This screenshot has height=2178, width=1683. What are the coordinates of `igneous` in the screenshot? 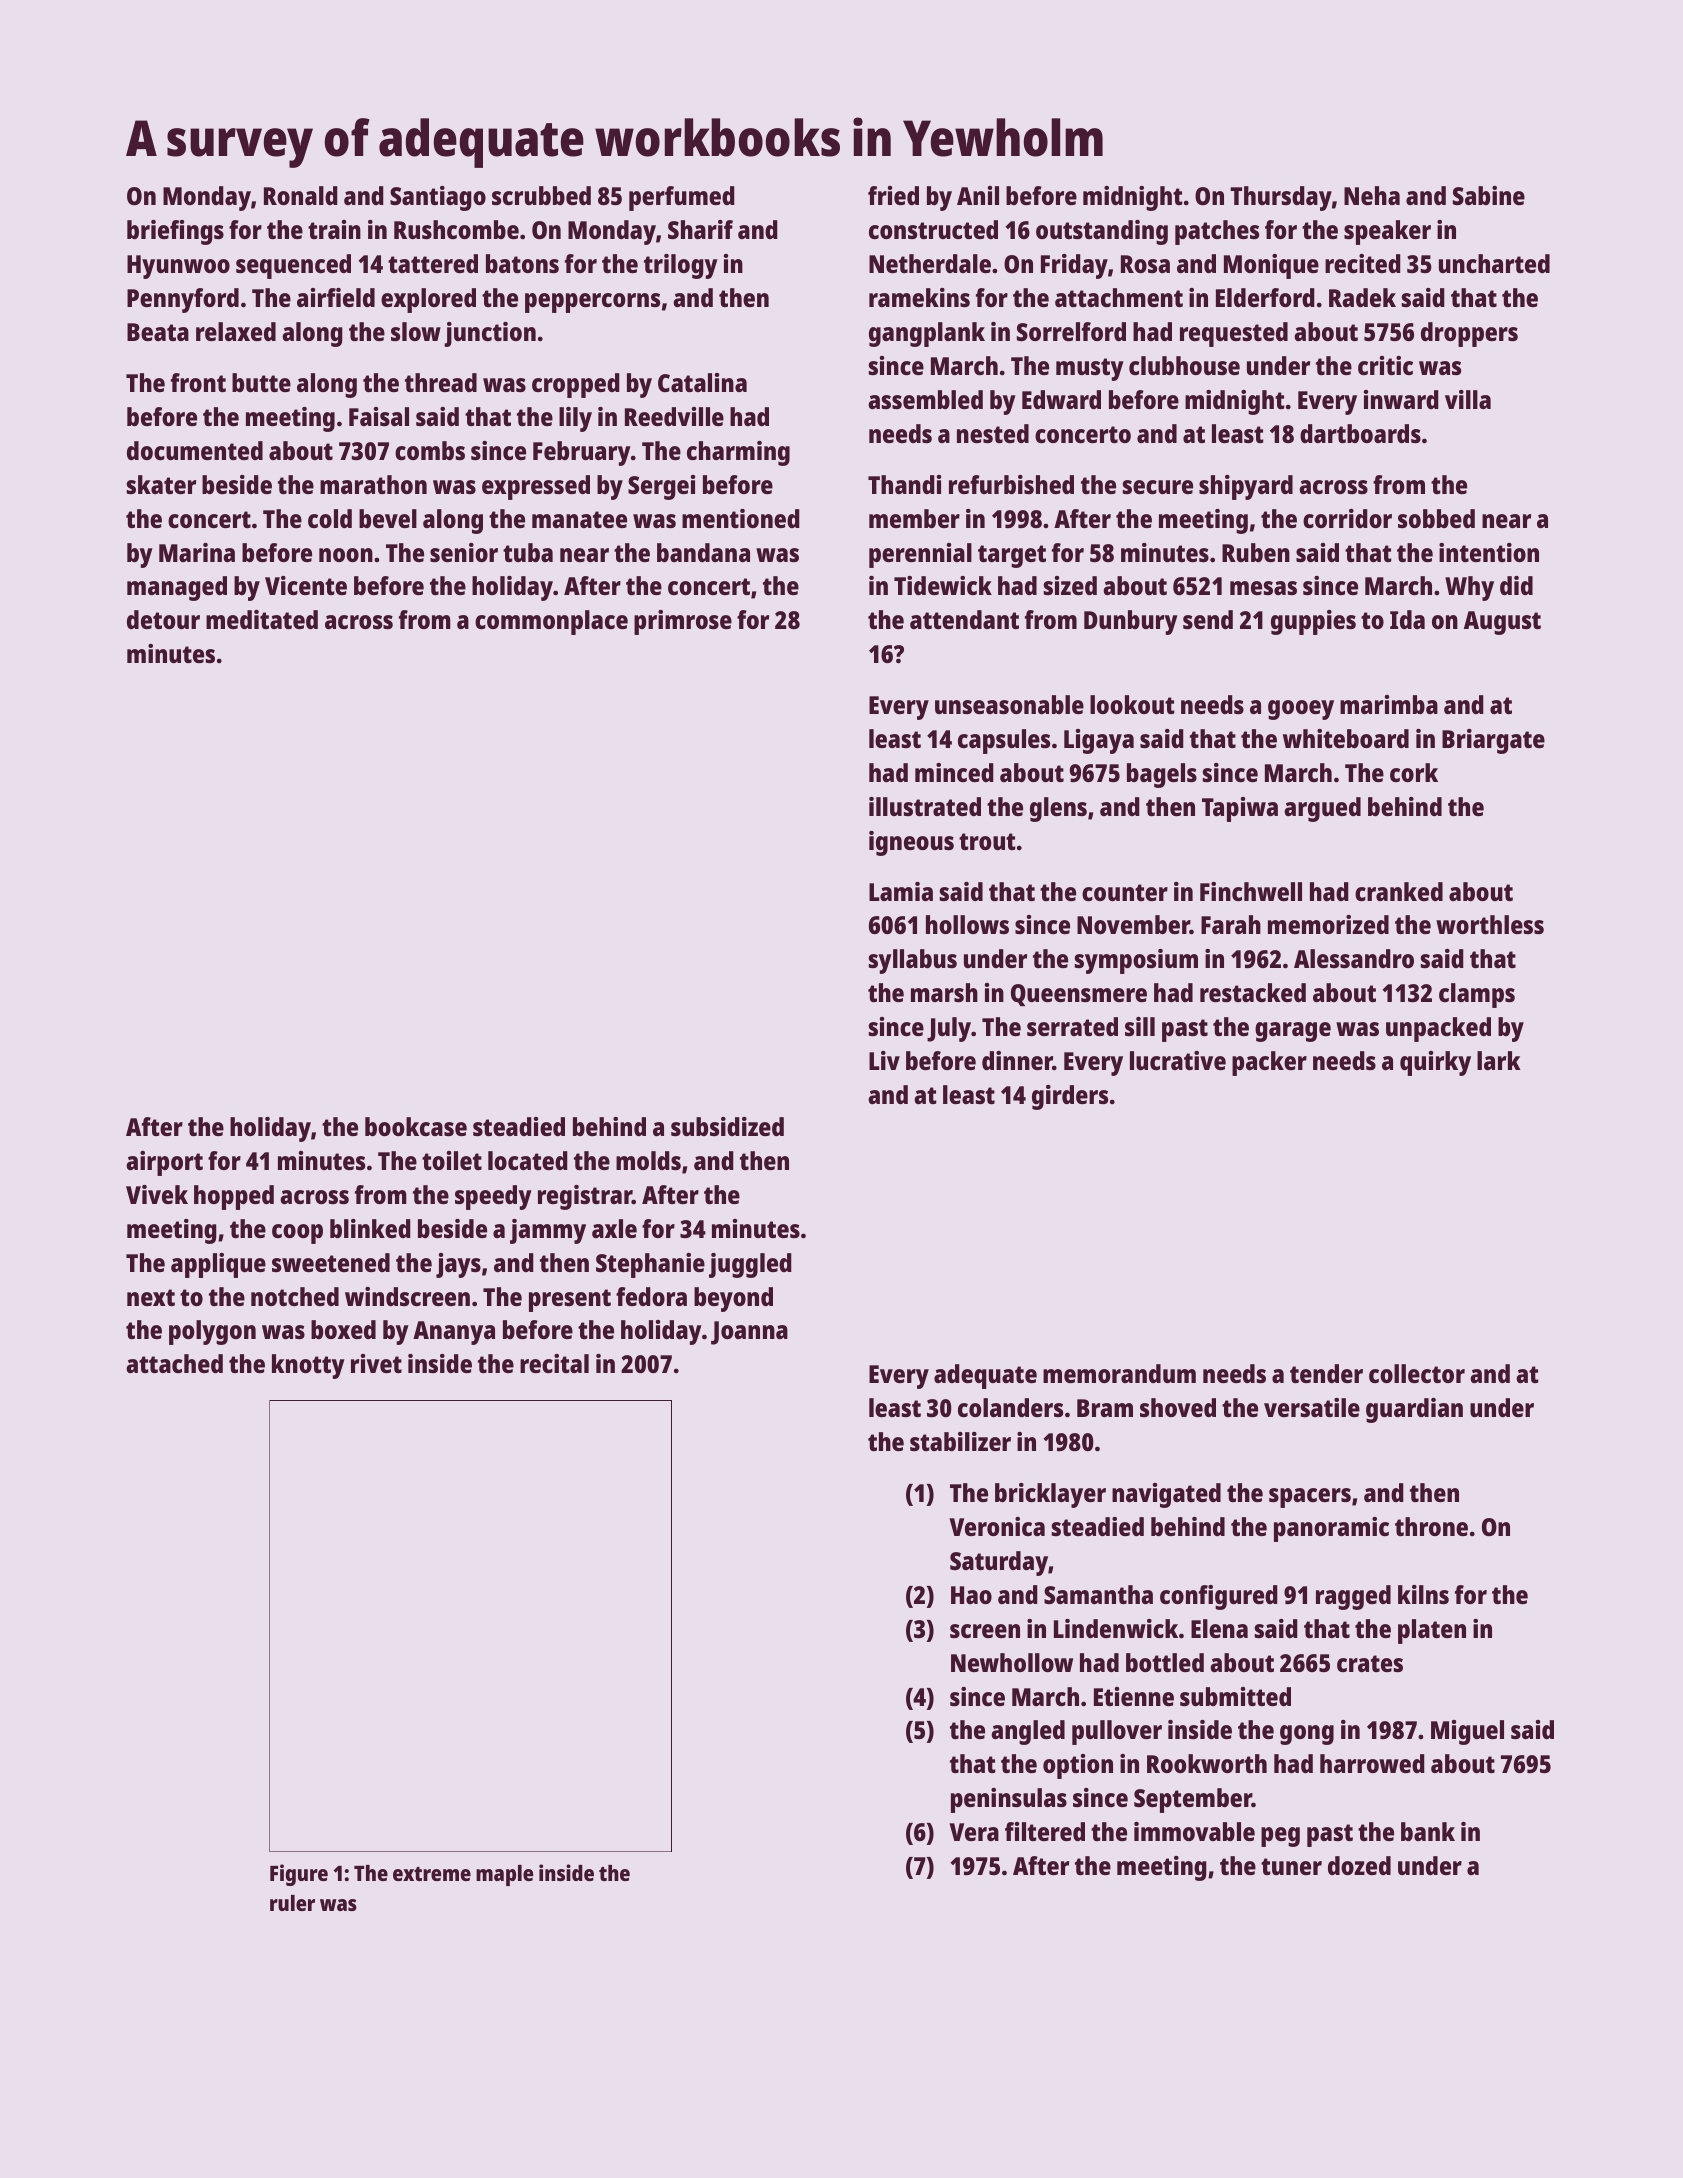 It's located at (911, 843).
